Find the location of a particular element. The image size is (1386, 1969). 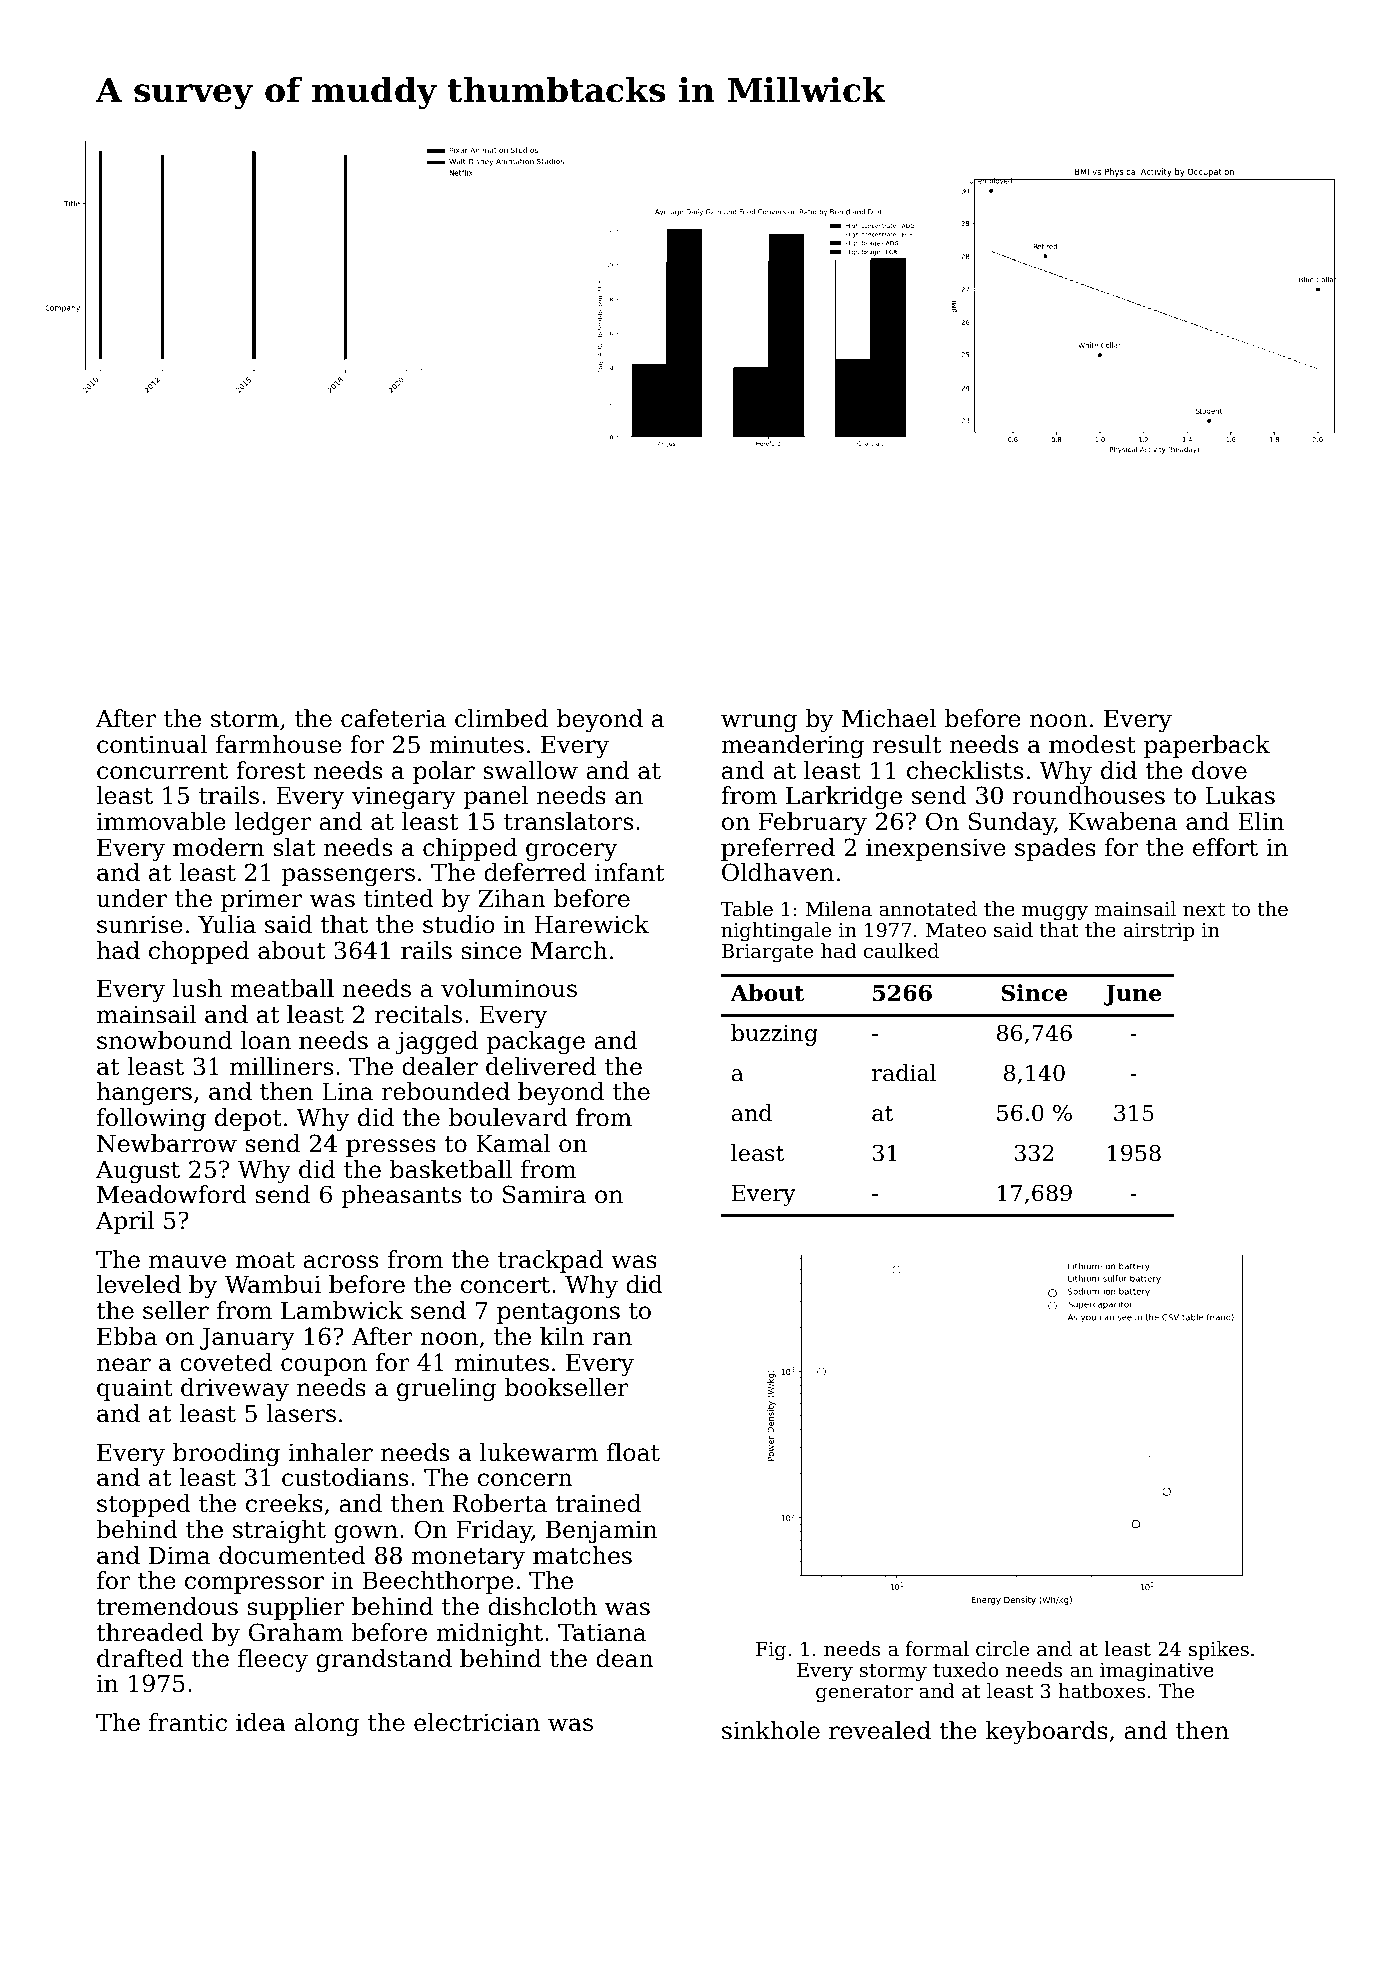

radial is located at coordinates (904, 1073).
